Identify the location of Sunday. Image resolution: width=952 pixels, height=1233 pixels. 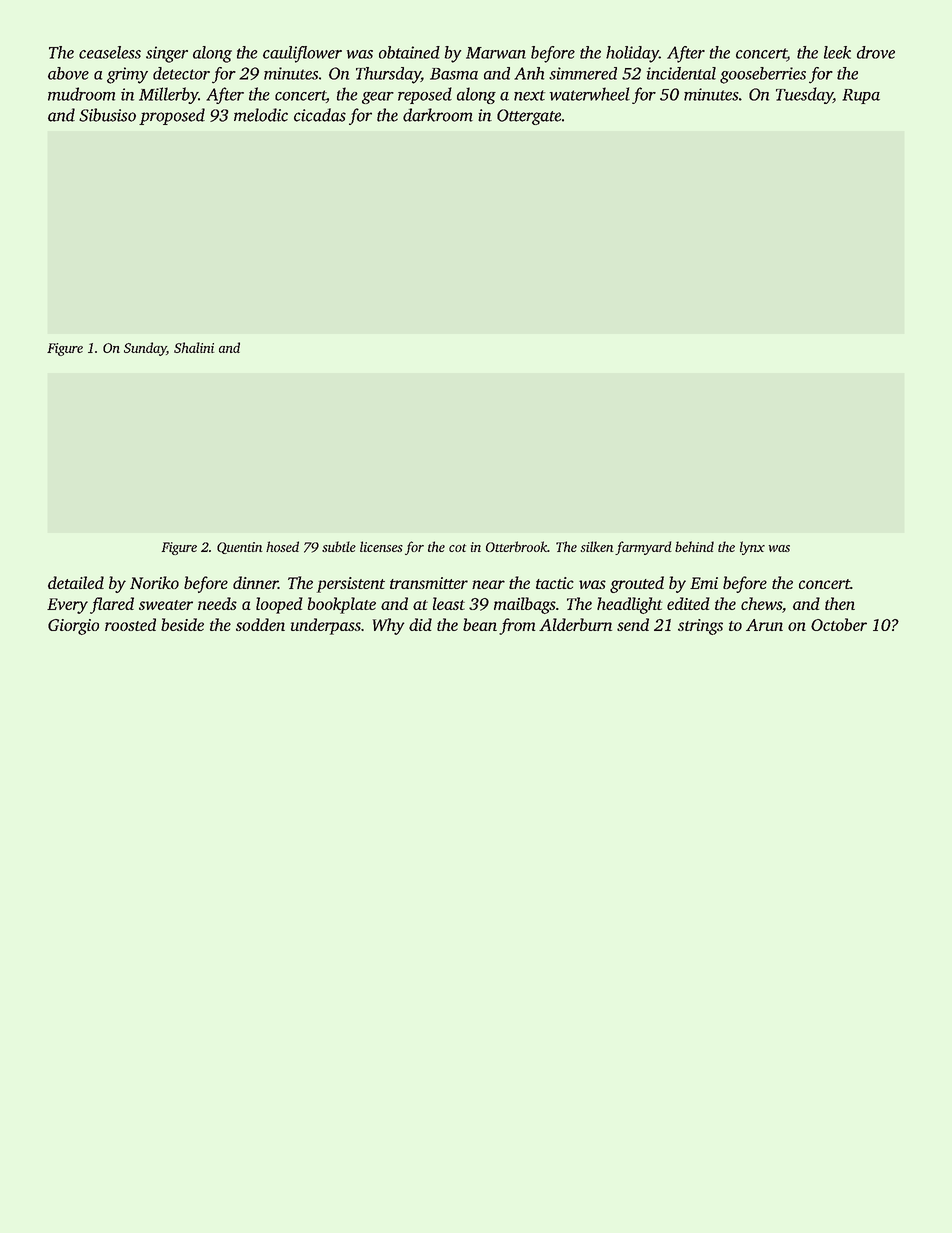
(145, 349).
